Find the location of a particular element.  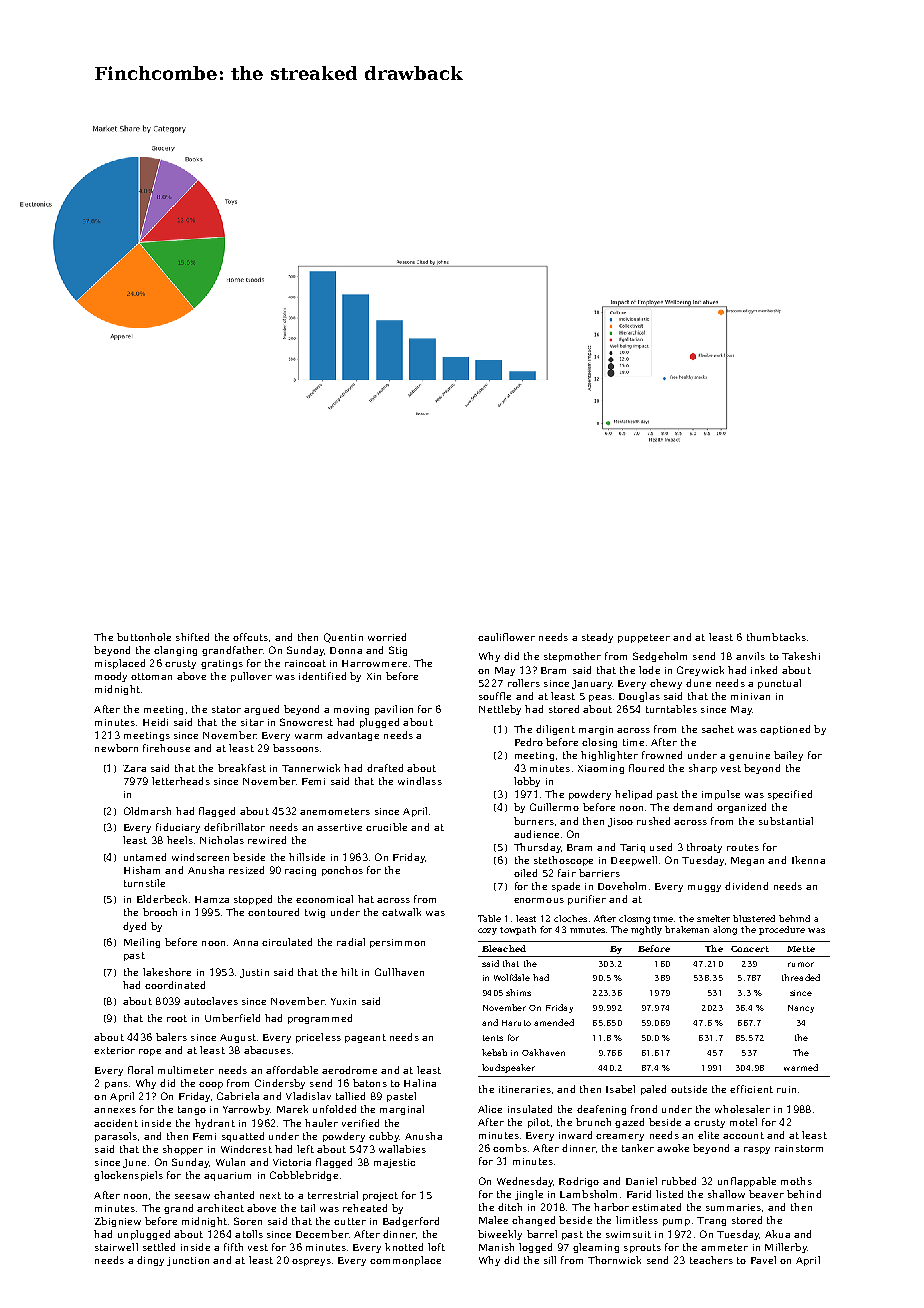

Pedro is located at coordinates (529, 742).
